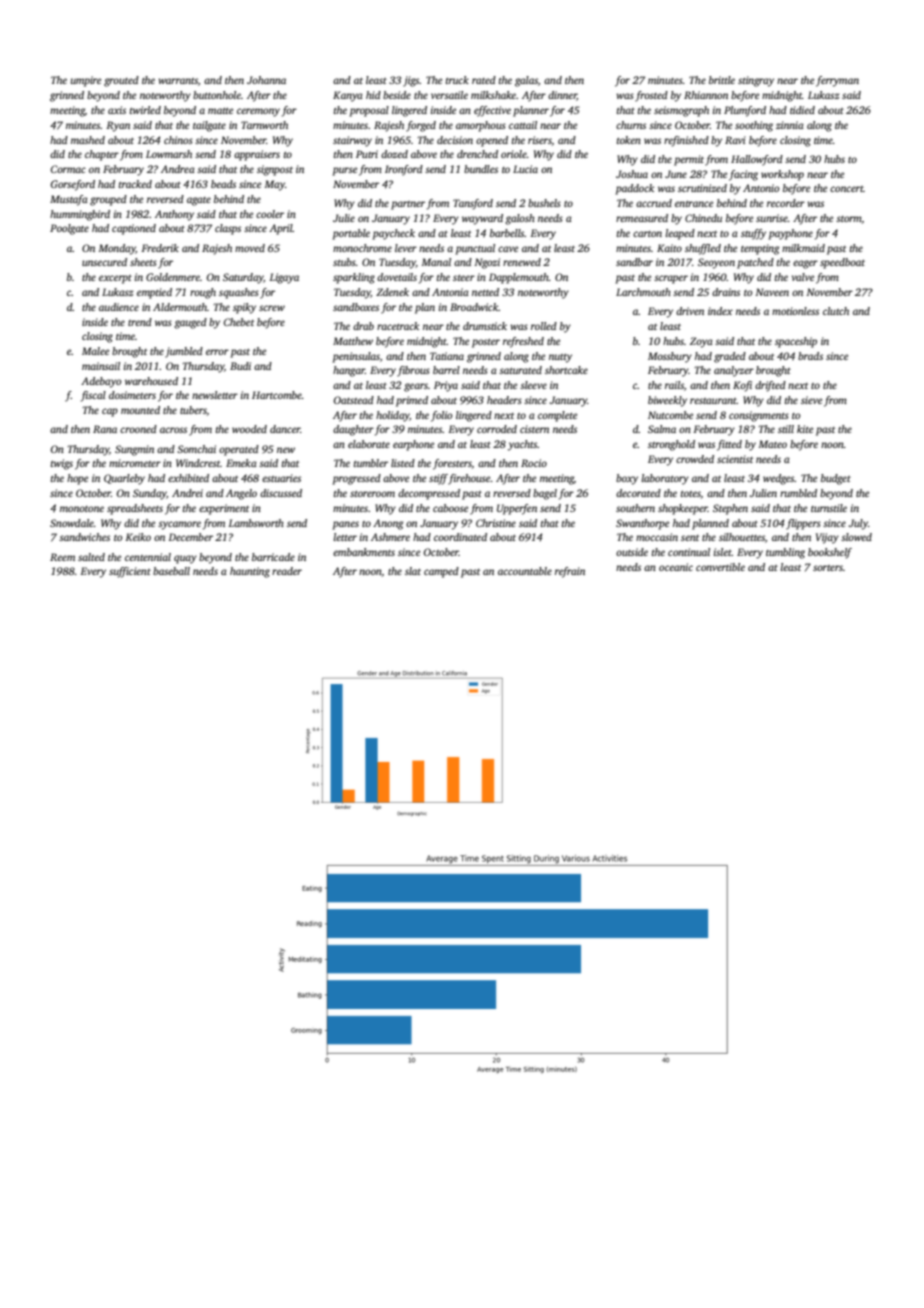  What do you see at coordinates (805, 429) in the screenshot?
I see `kite` at bounding box center [805, 429].
